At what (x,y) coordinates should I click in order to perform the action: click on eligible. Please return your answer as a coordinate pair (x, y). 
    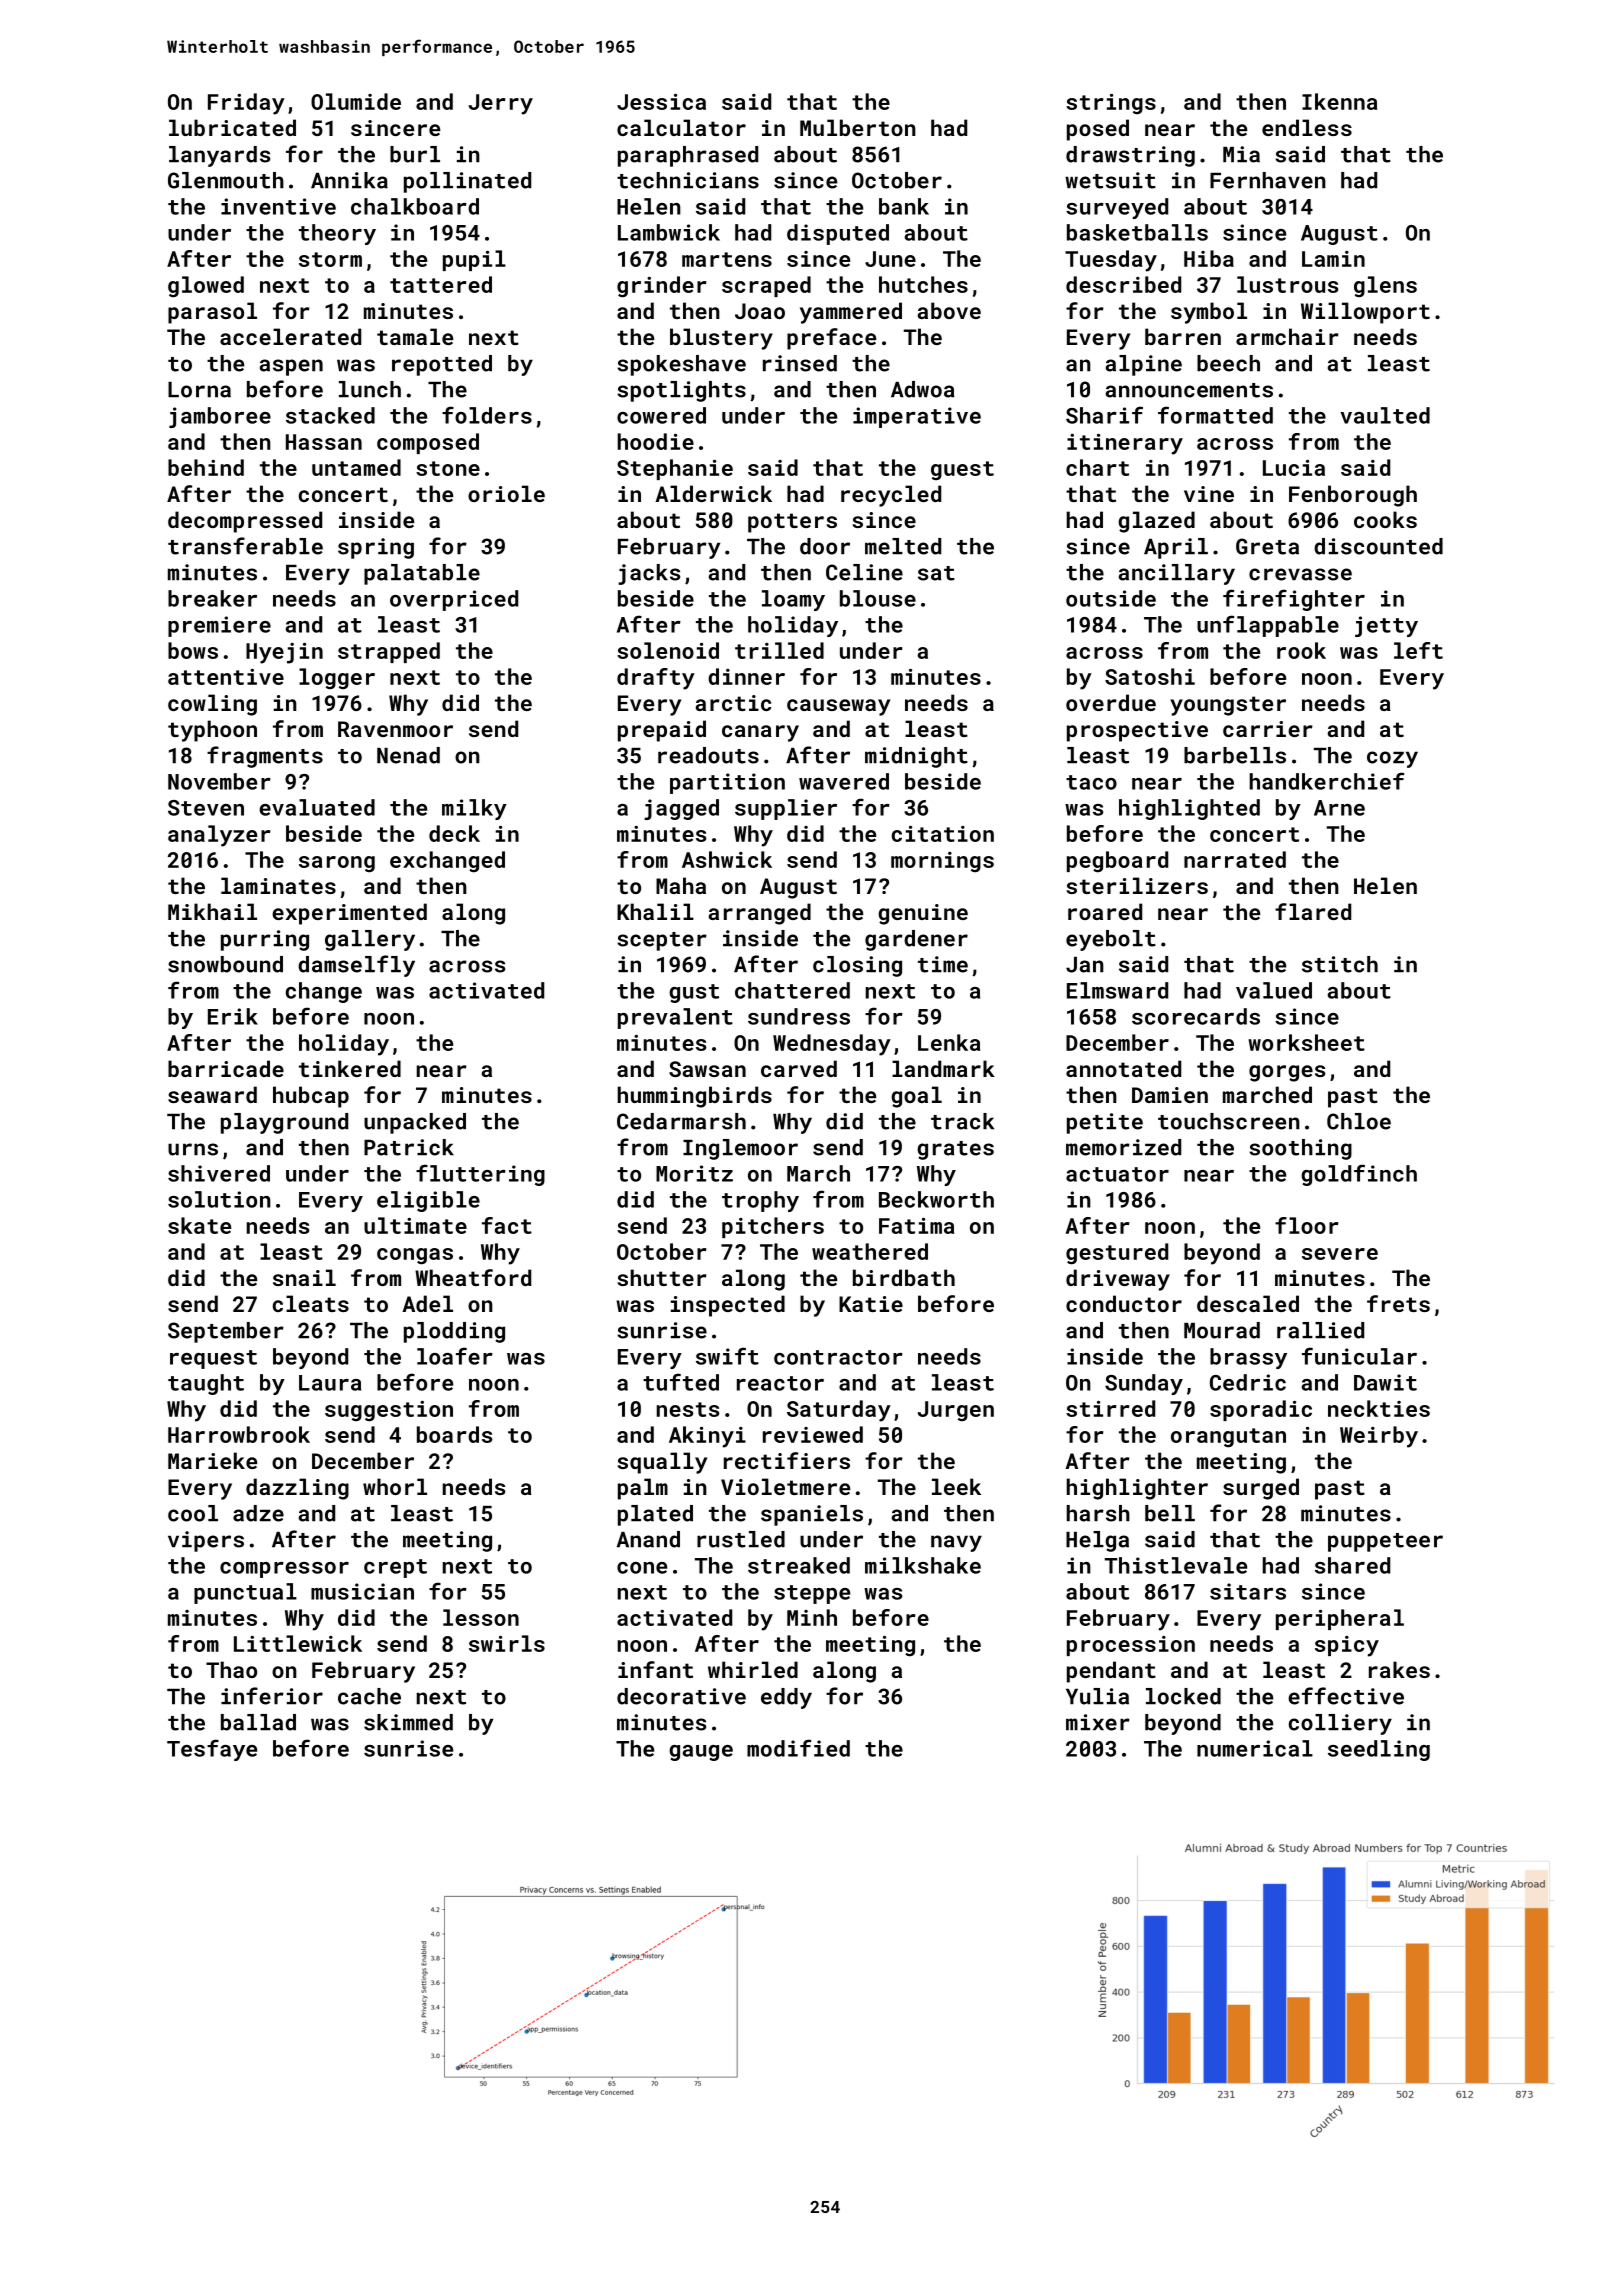
    Looking at the image, I should click on (428, 1201).
